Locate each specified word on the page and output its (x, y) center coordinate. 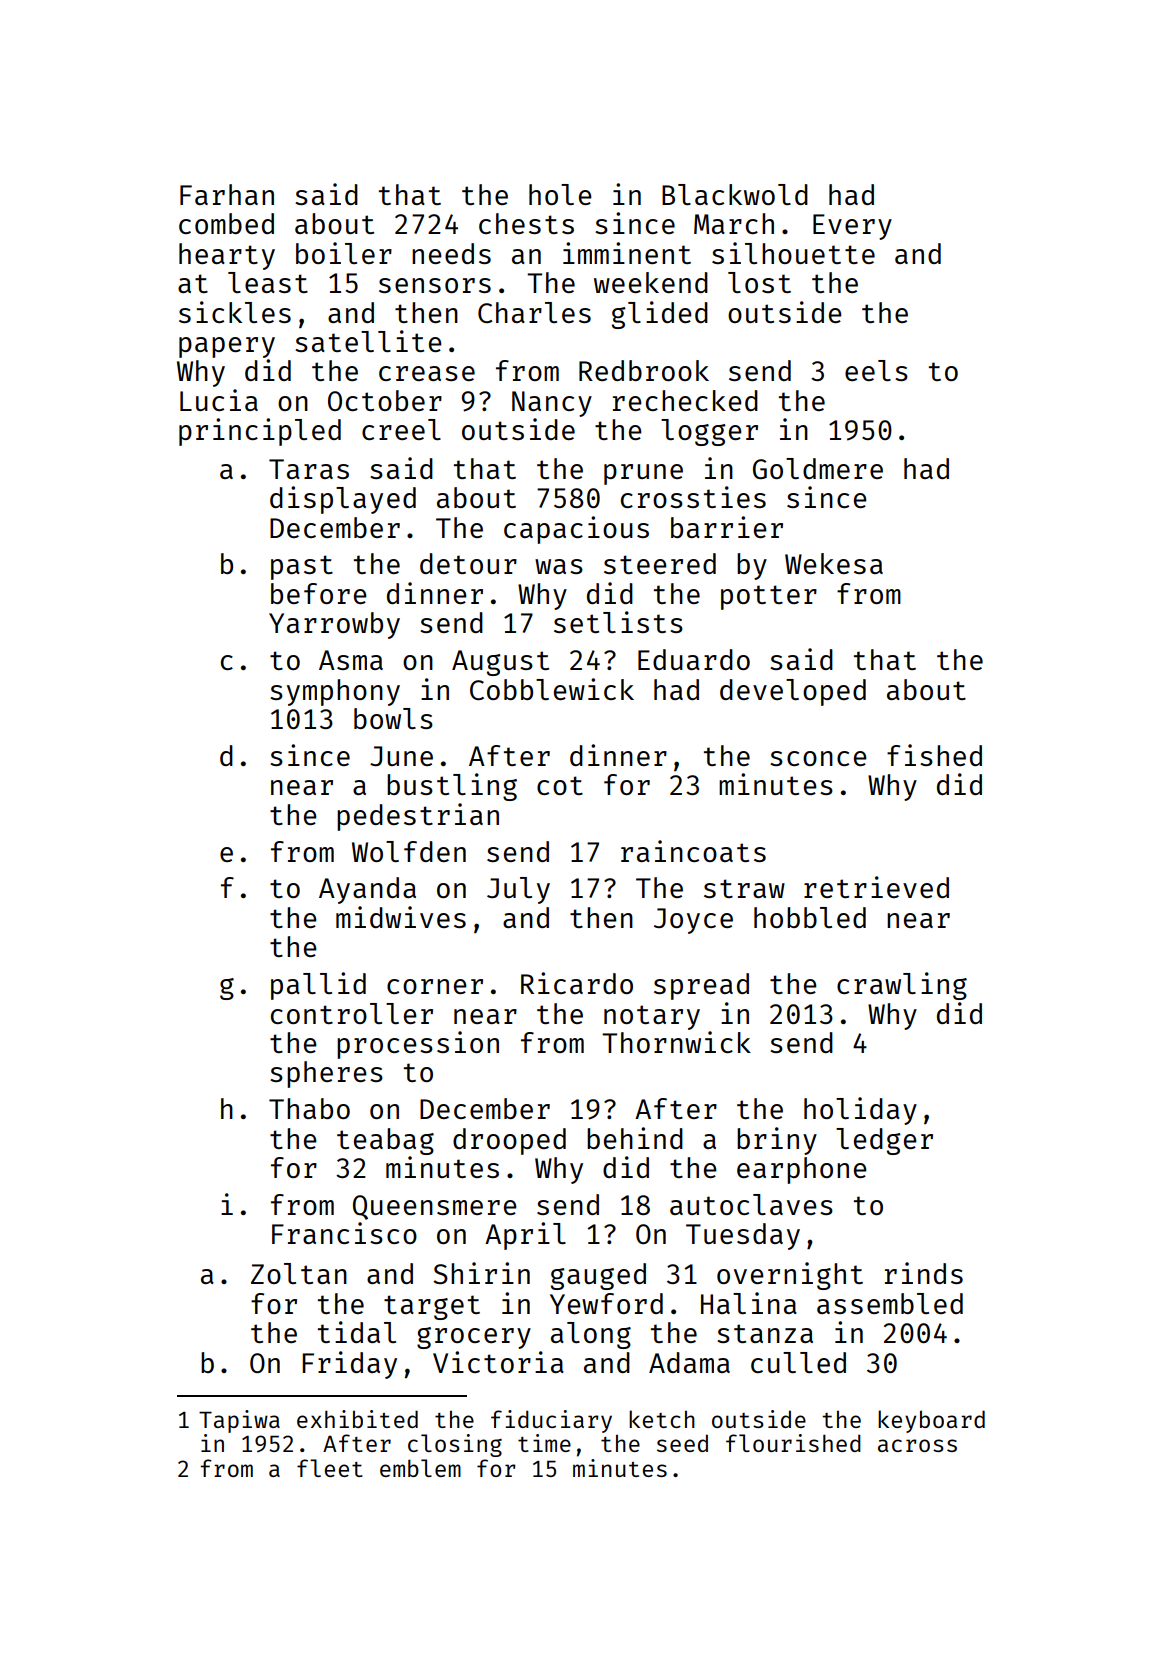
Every (852, 227)
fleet (330, 1468)
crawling (902, 986)
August (500, 663)
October (385, 400)
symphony (335, 692)
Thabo (309, 1108)
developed (793, 692)
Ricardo (577, 983)
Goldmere (818, 468)
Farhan (227, 194)
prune (643, 474)
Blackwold (735, 194)
